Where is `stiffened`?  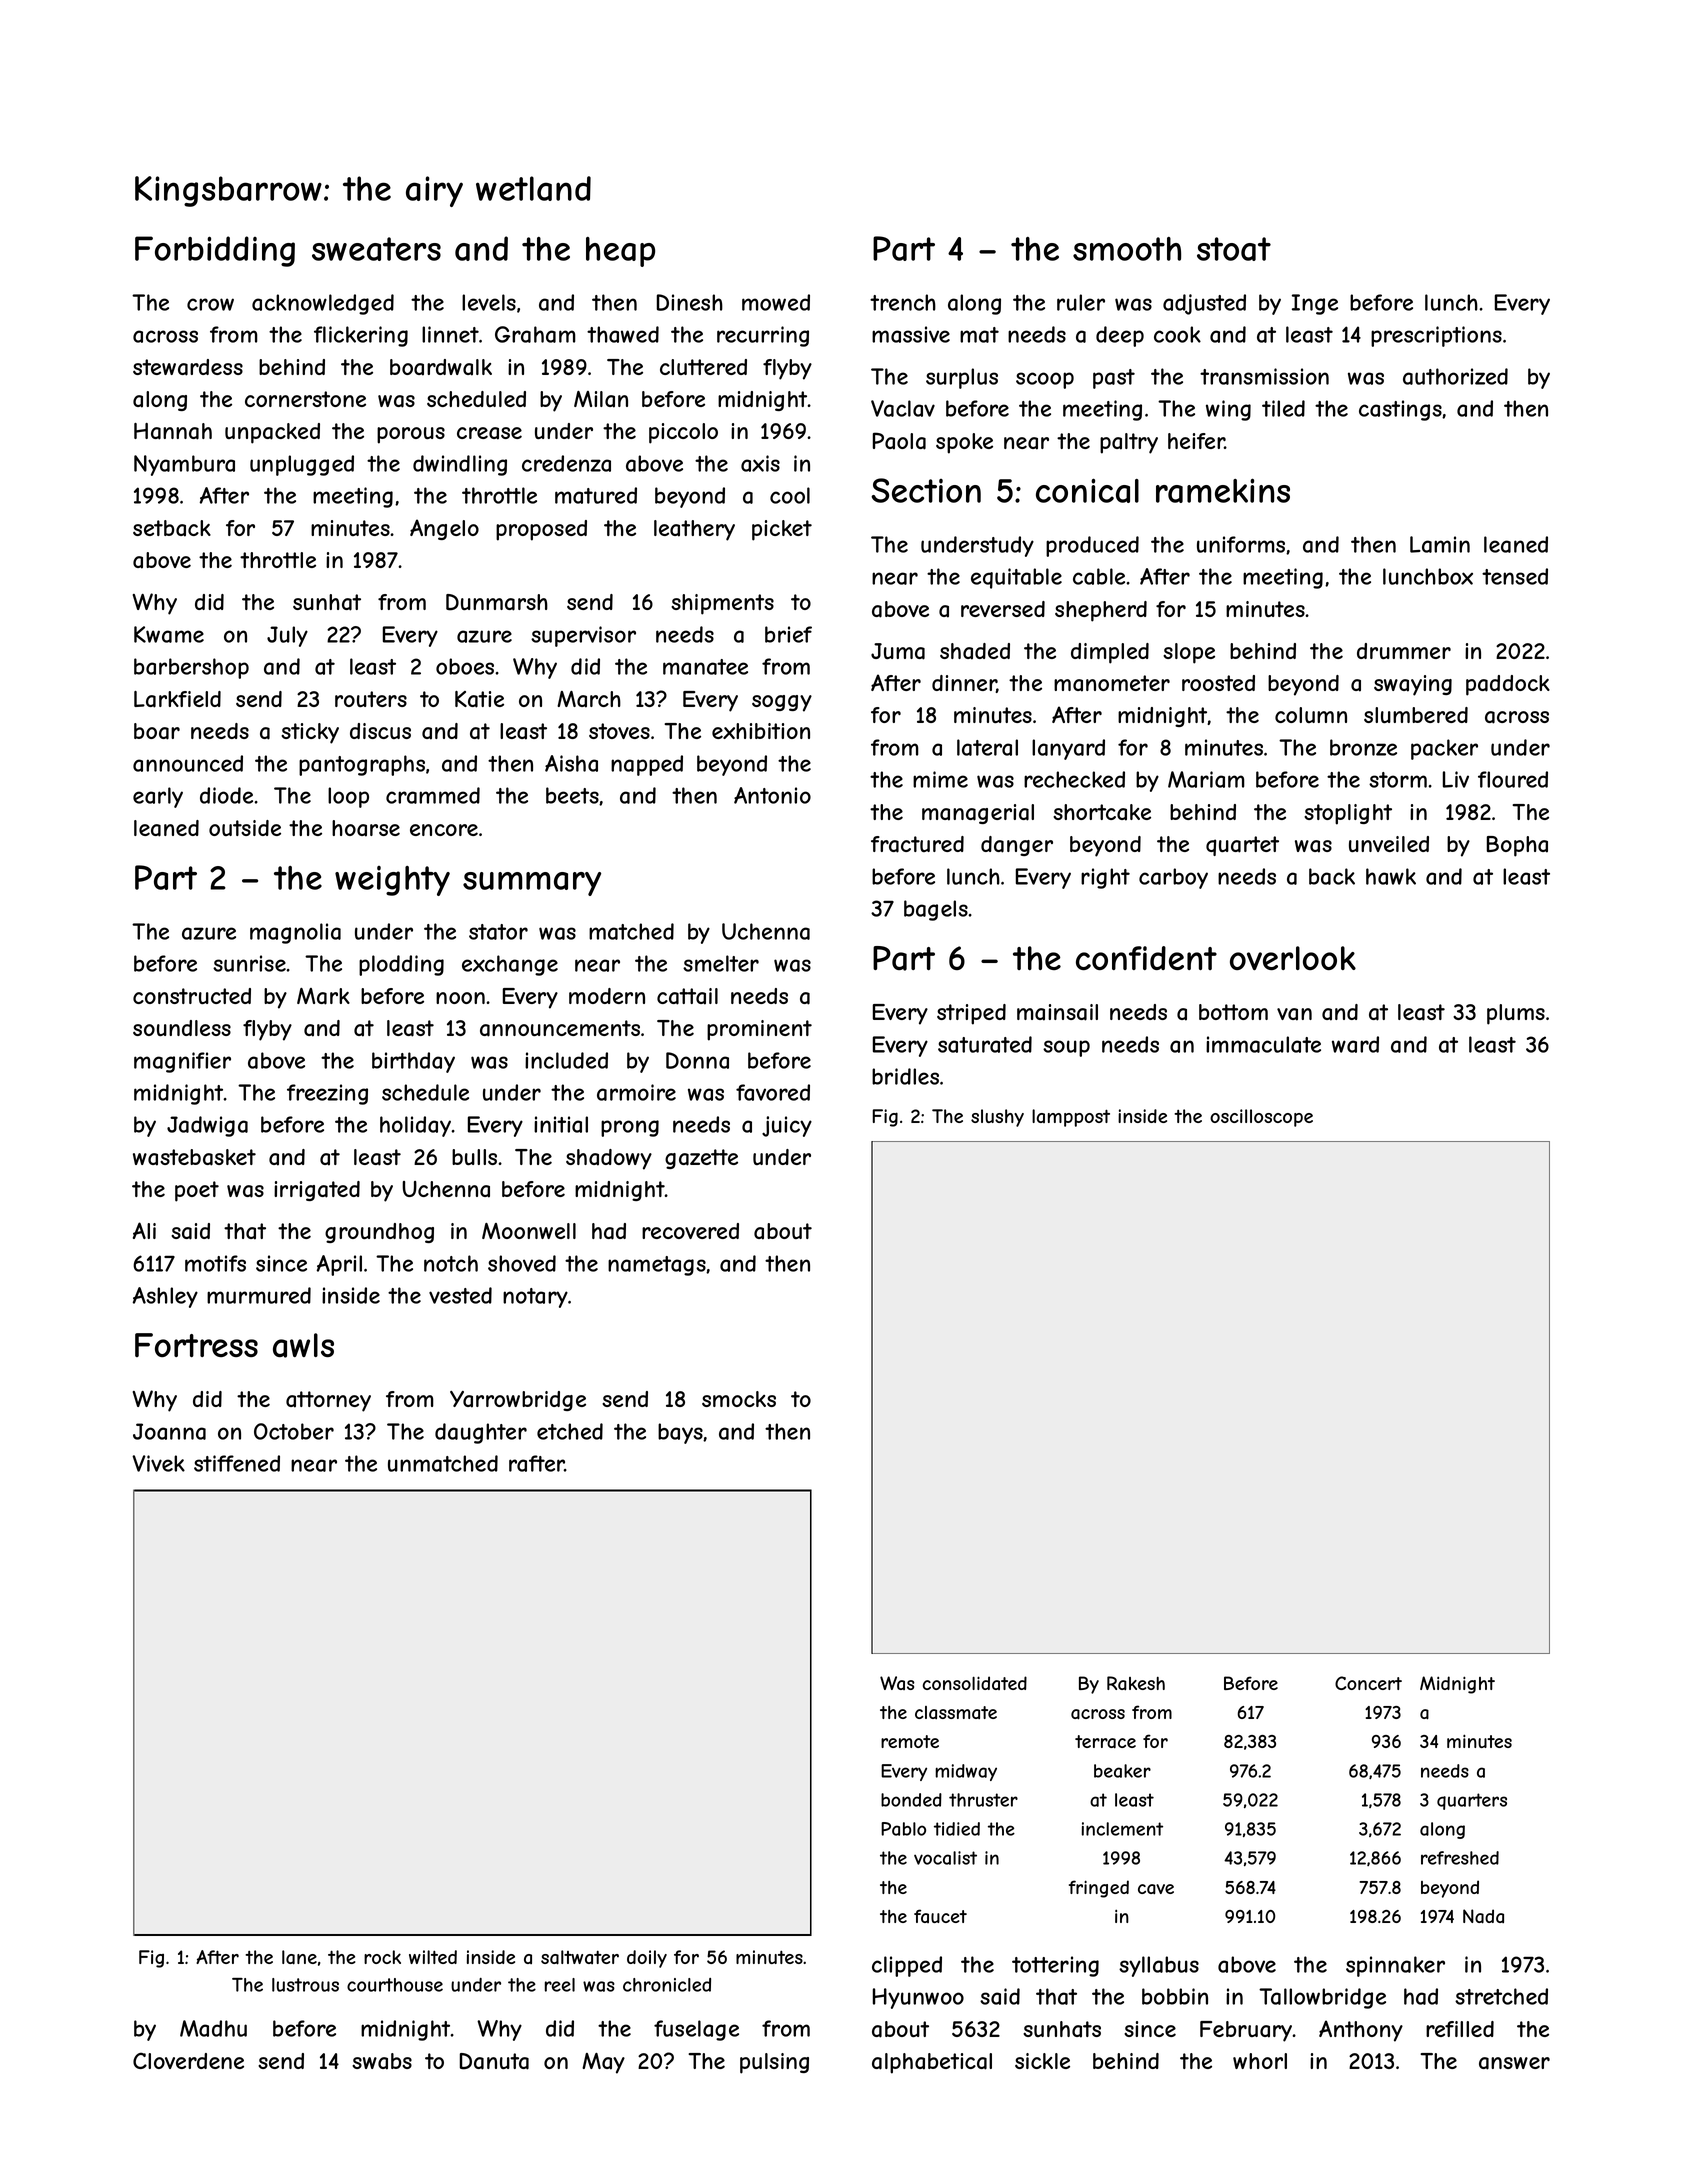 stiffened is located at coordinates (237, 1463).
